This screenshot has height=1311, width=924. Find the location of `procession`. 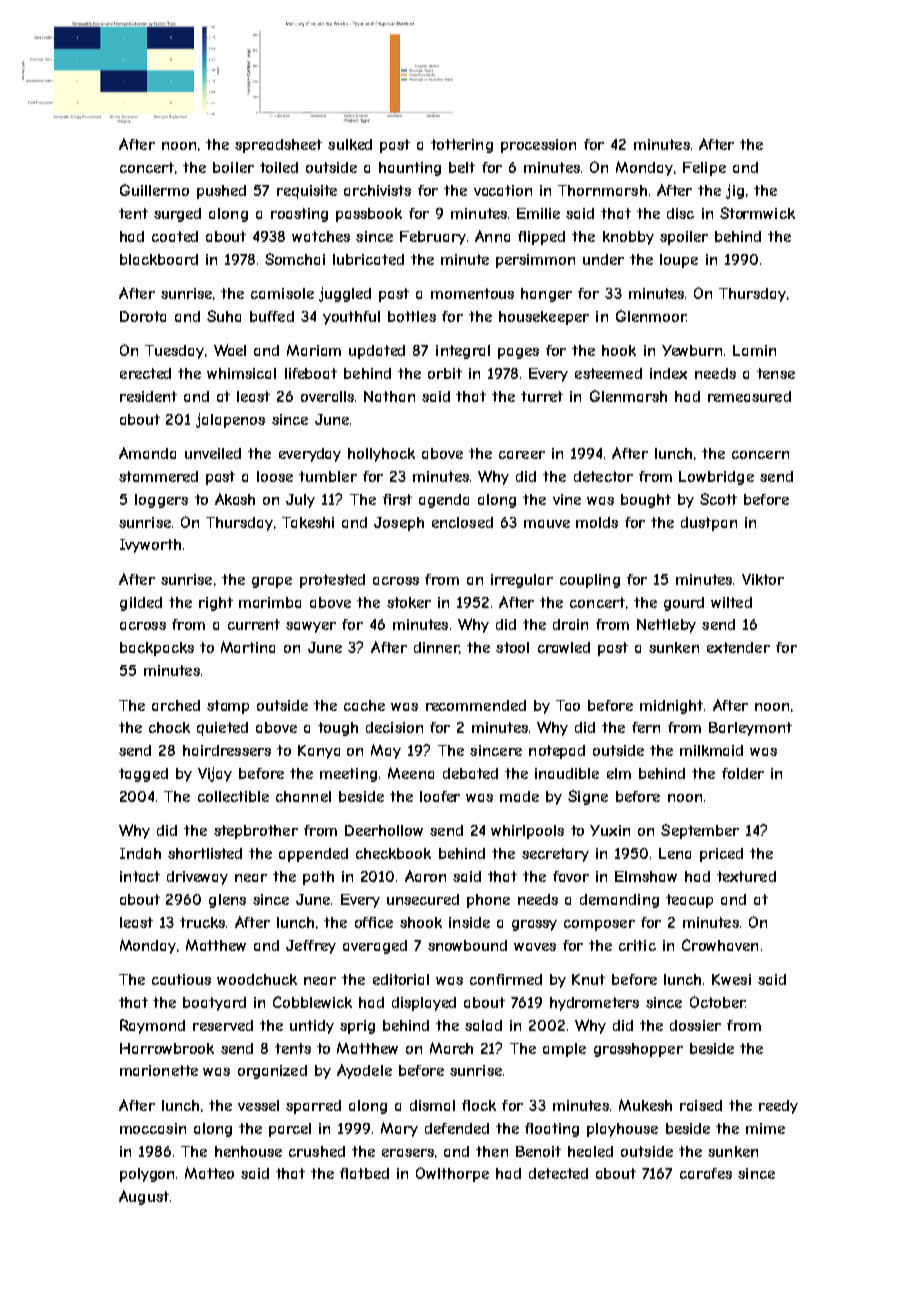

procession is located at coordinates (538, 146).
